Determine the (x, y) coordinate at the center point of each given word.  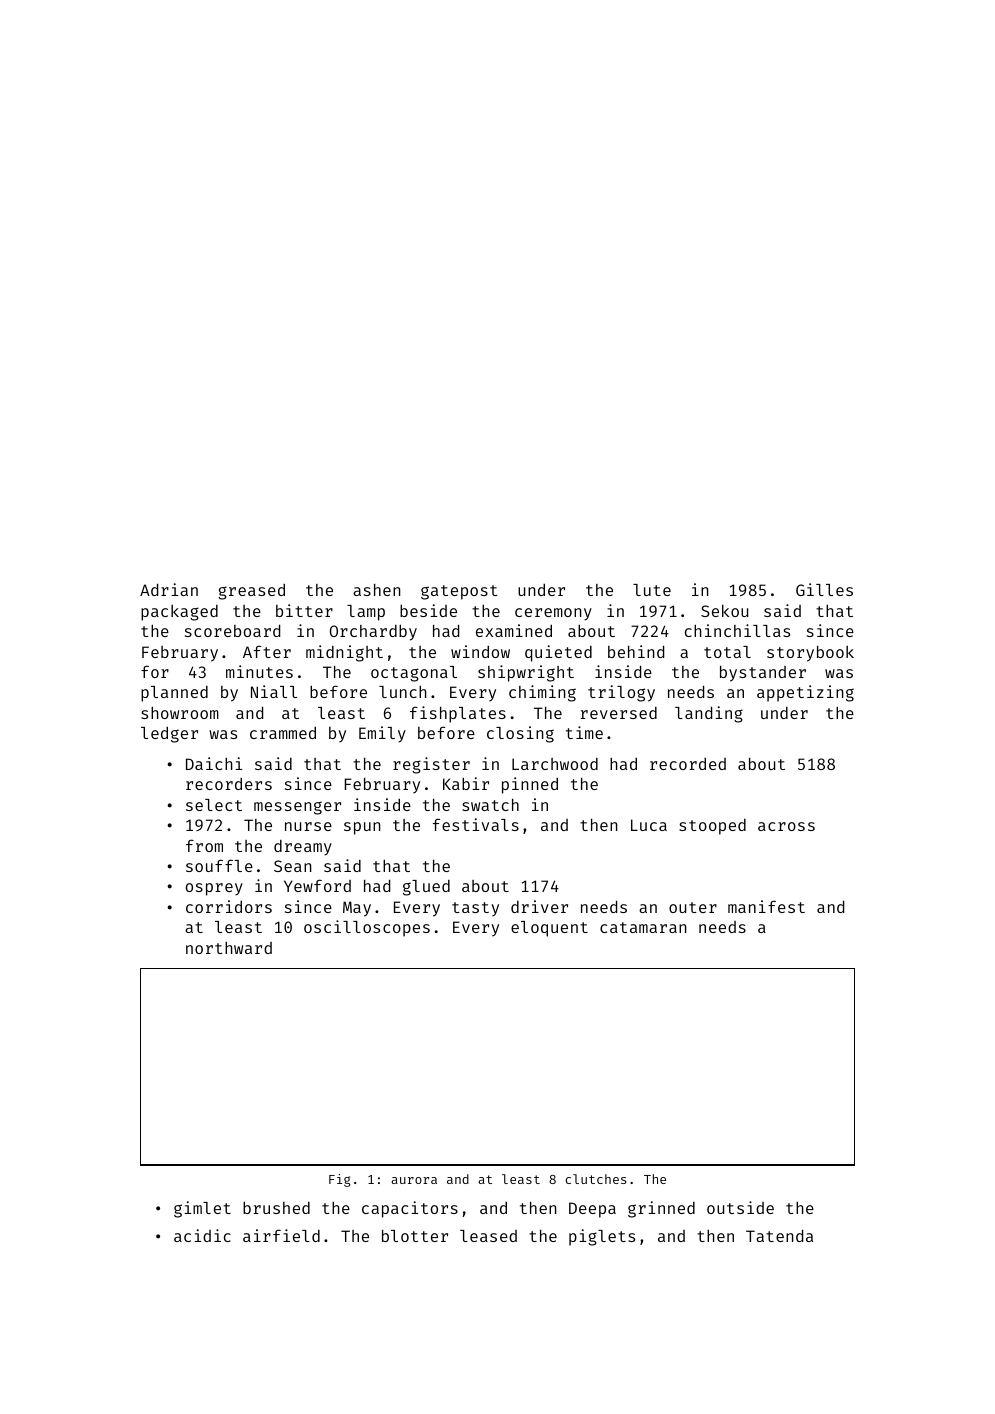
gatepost (459, 592)
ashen (377, 590)
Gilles (824, 589)
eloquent (549, 929)
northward (229, 948)
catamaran (643, 927)
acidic (202, 1235)
